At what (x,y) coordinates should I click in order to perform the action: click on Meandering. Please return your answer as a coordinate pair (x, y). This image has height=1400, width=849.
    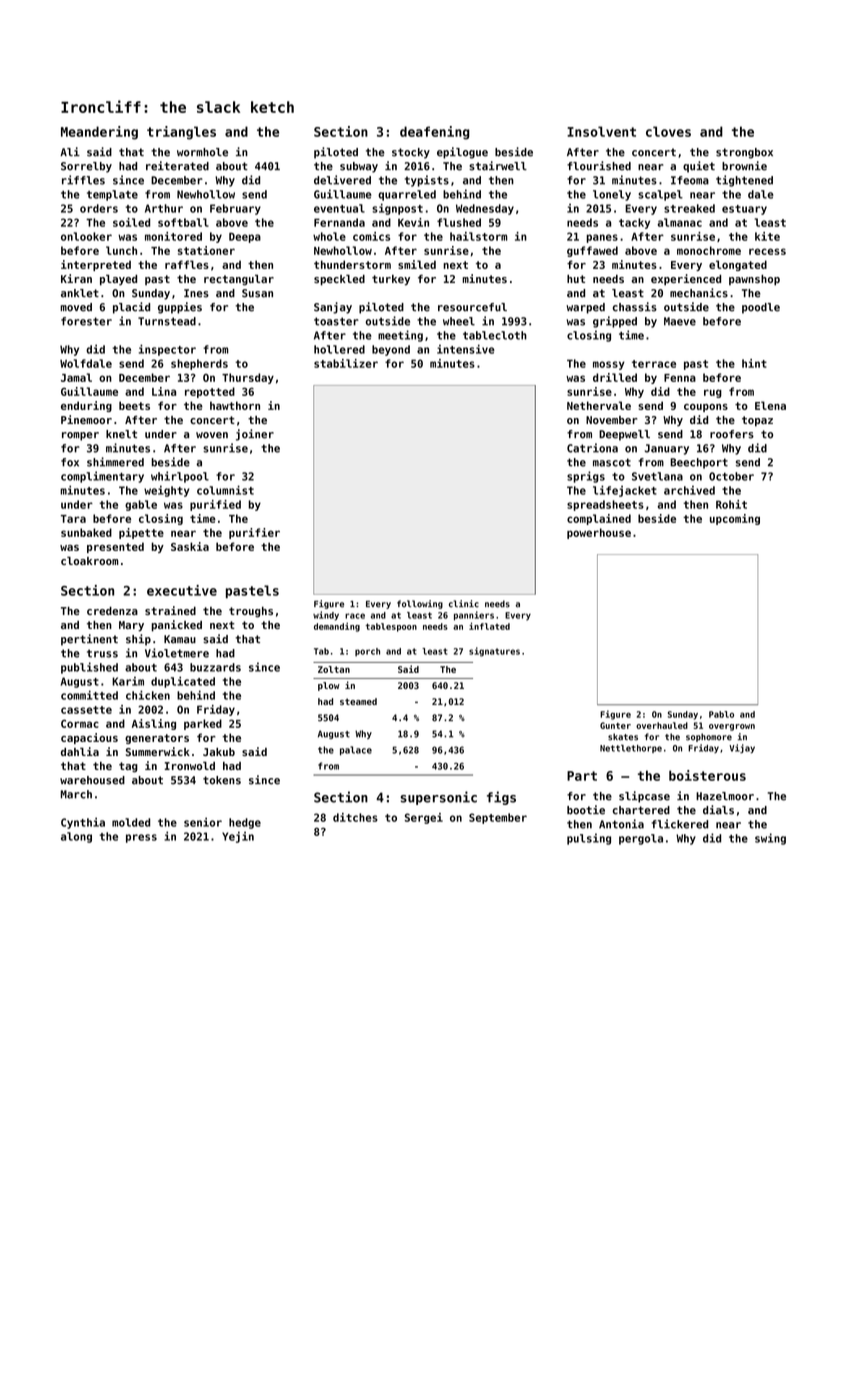
    Looking at the image, I should click on (99, 133).
